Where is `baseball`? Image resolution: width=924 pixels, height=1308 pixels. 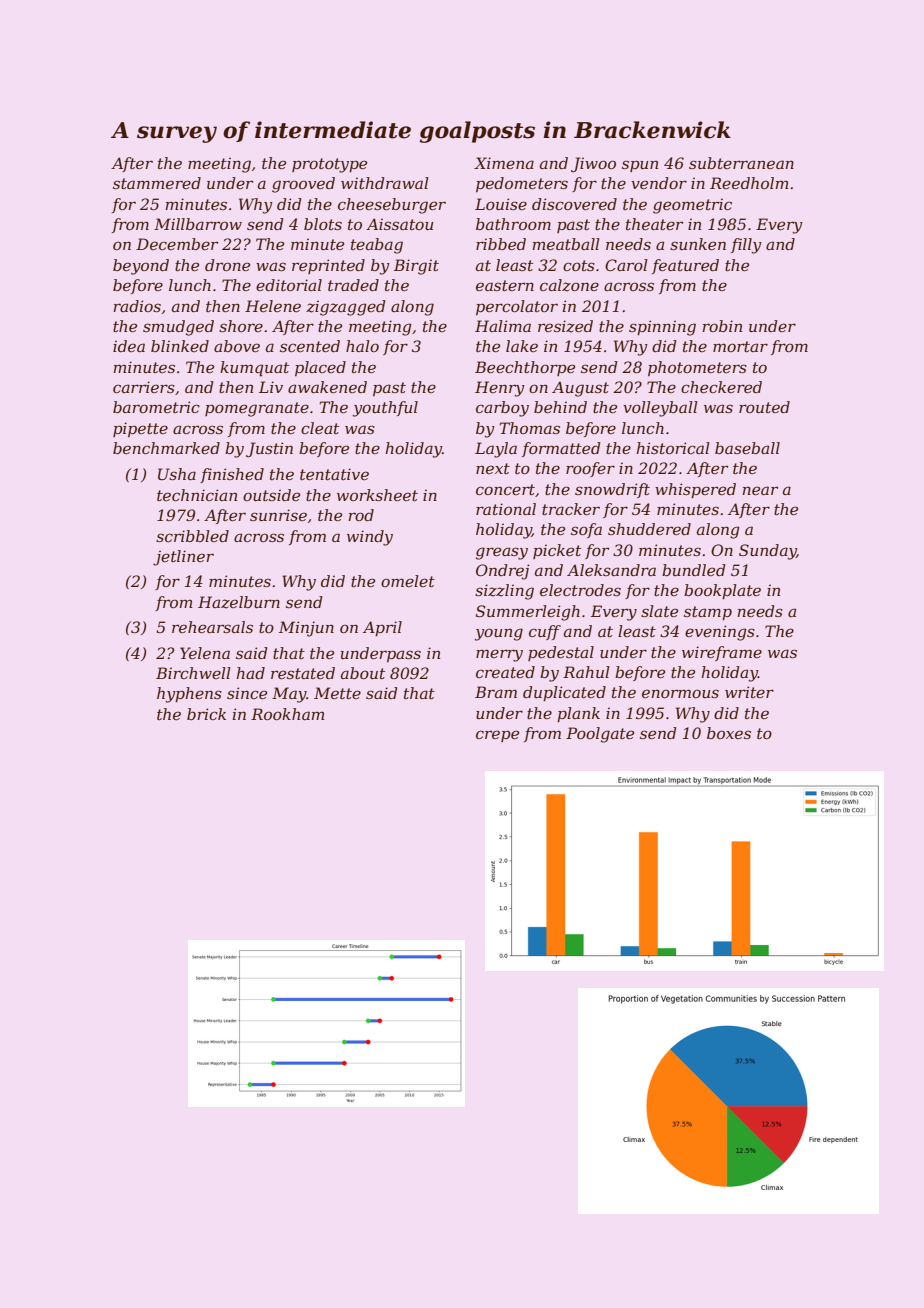
baseball is located at coordinates (747, 448).
